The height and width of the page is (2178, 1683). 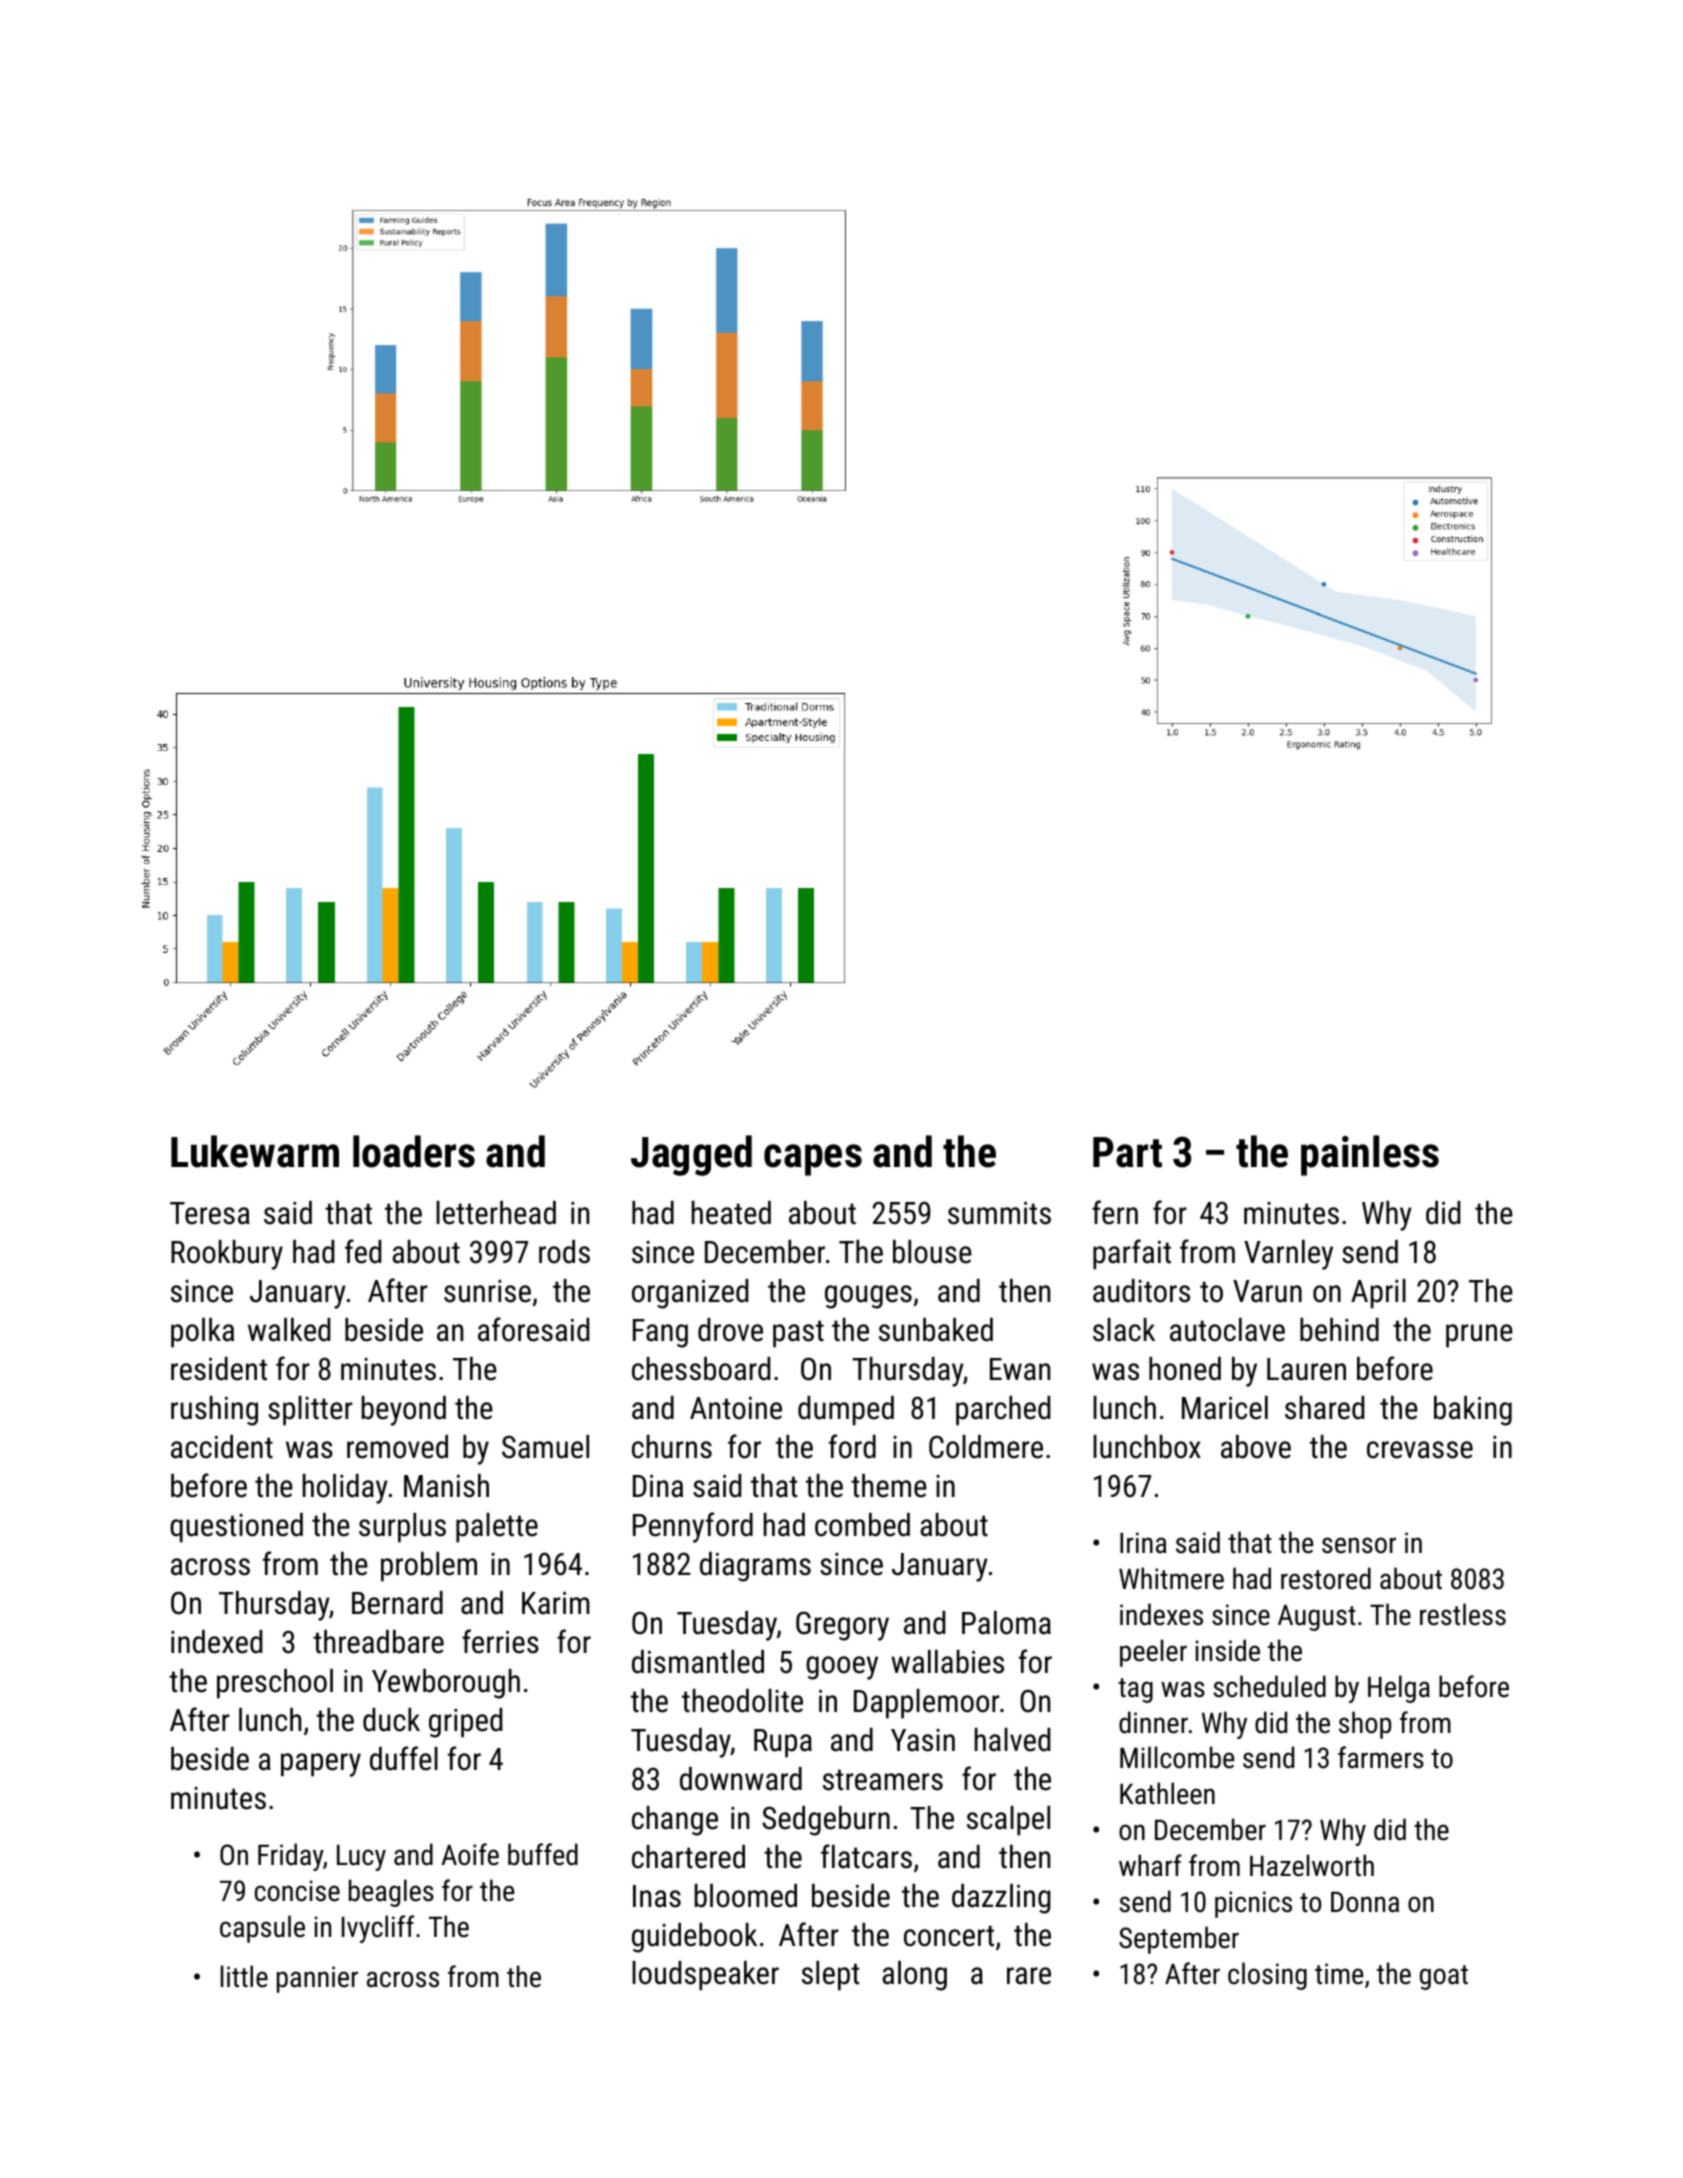 I want to click on dinner, so click(x=1153, y=1722).
